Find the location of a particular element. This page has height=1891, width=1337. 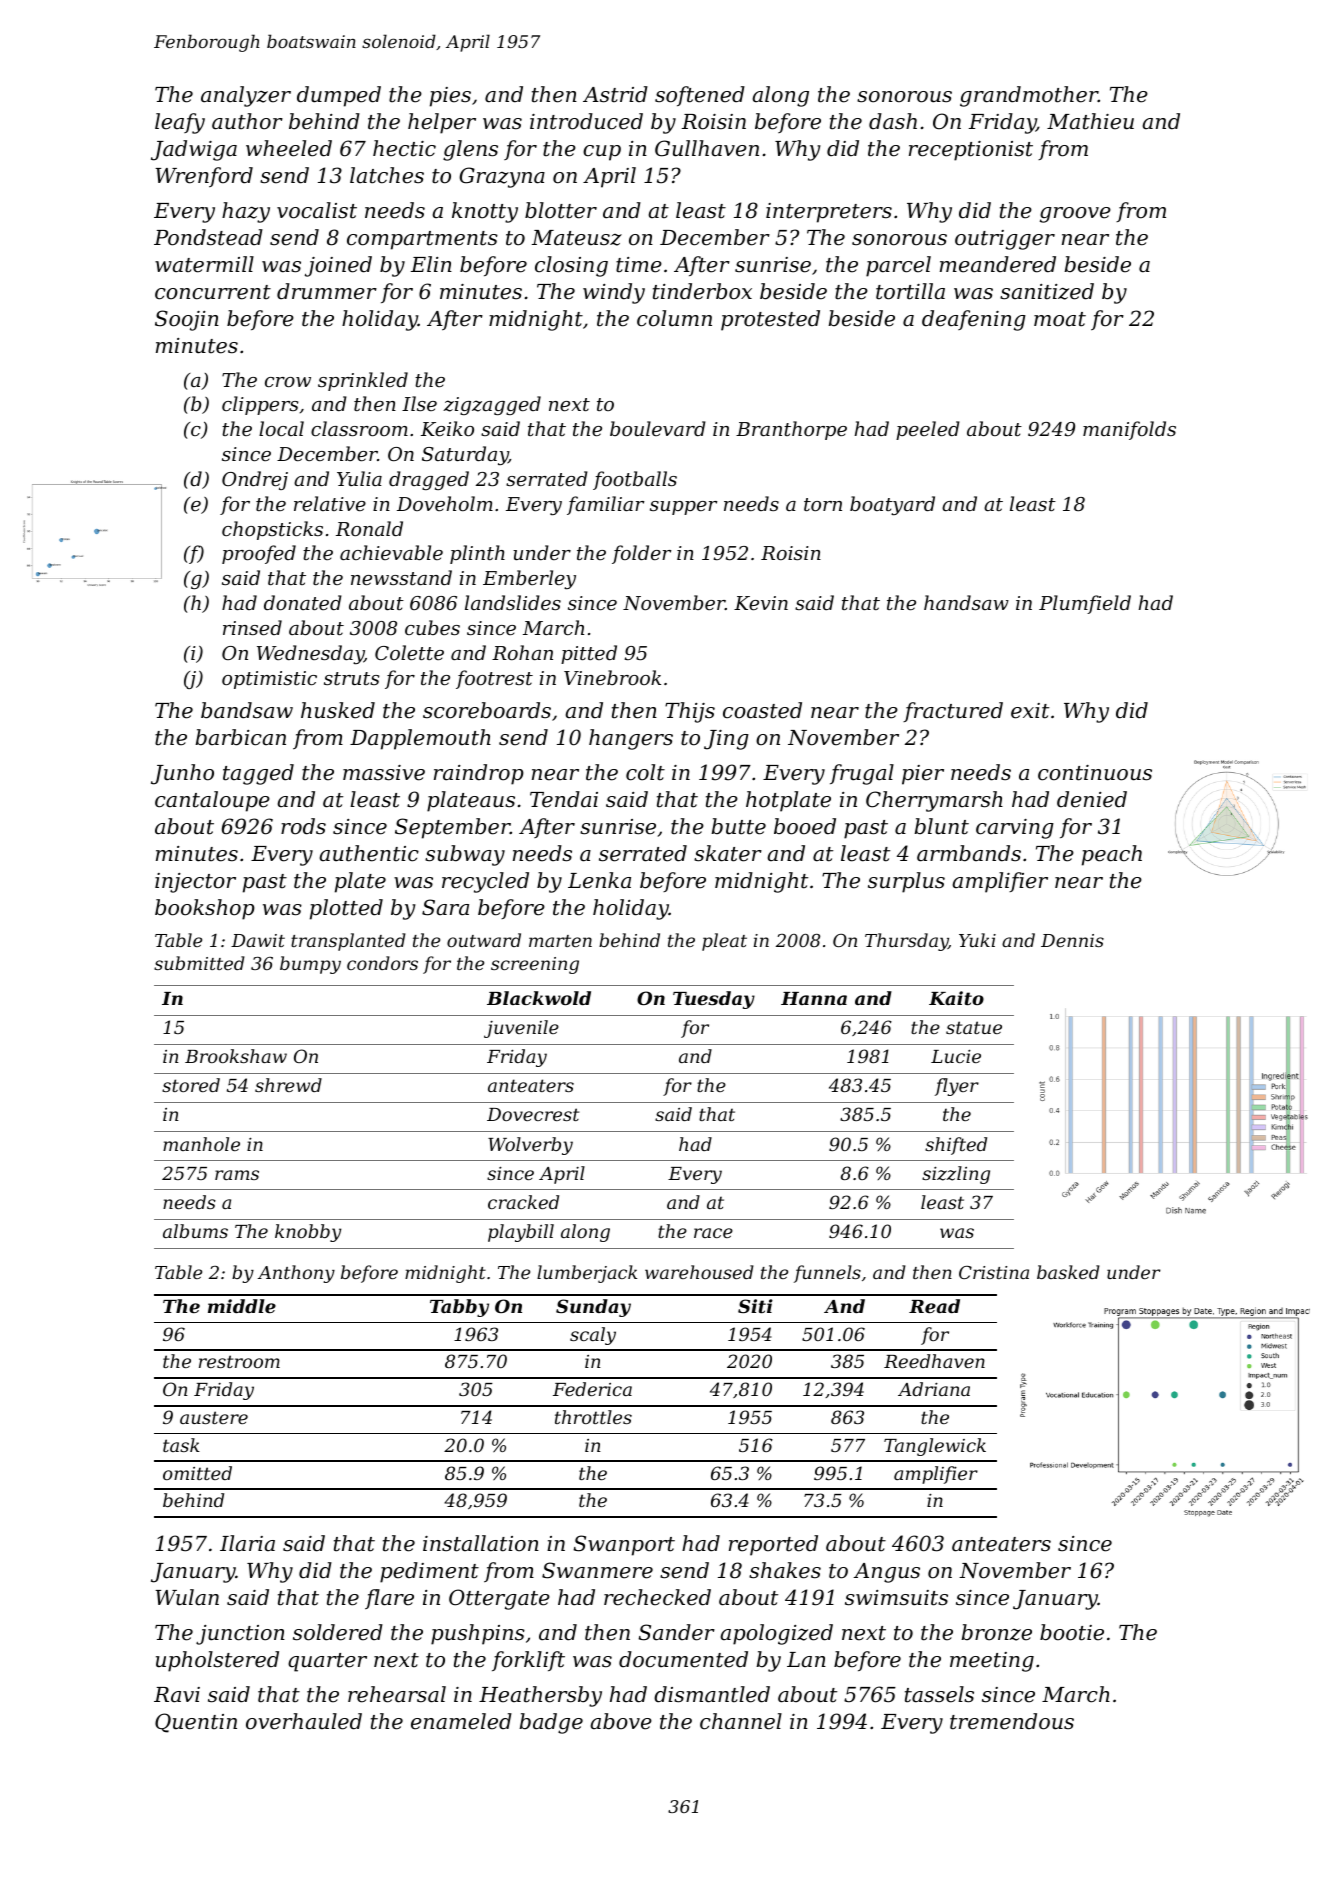

Vinebrook is located at coordinates (612, 677).
